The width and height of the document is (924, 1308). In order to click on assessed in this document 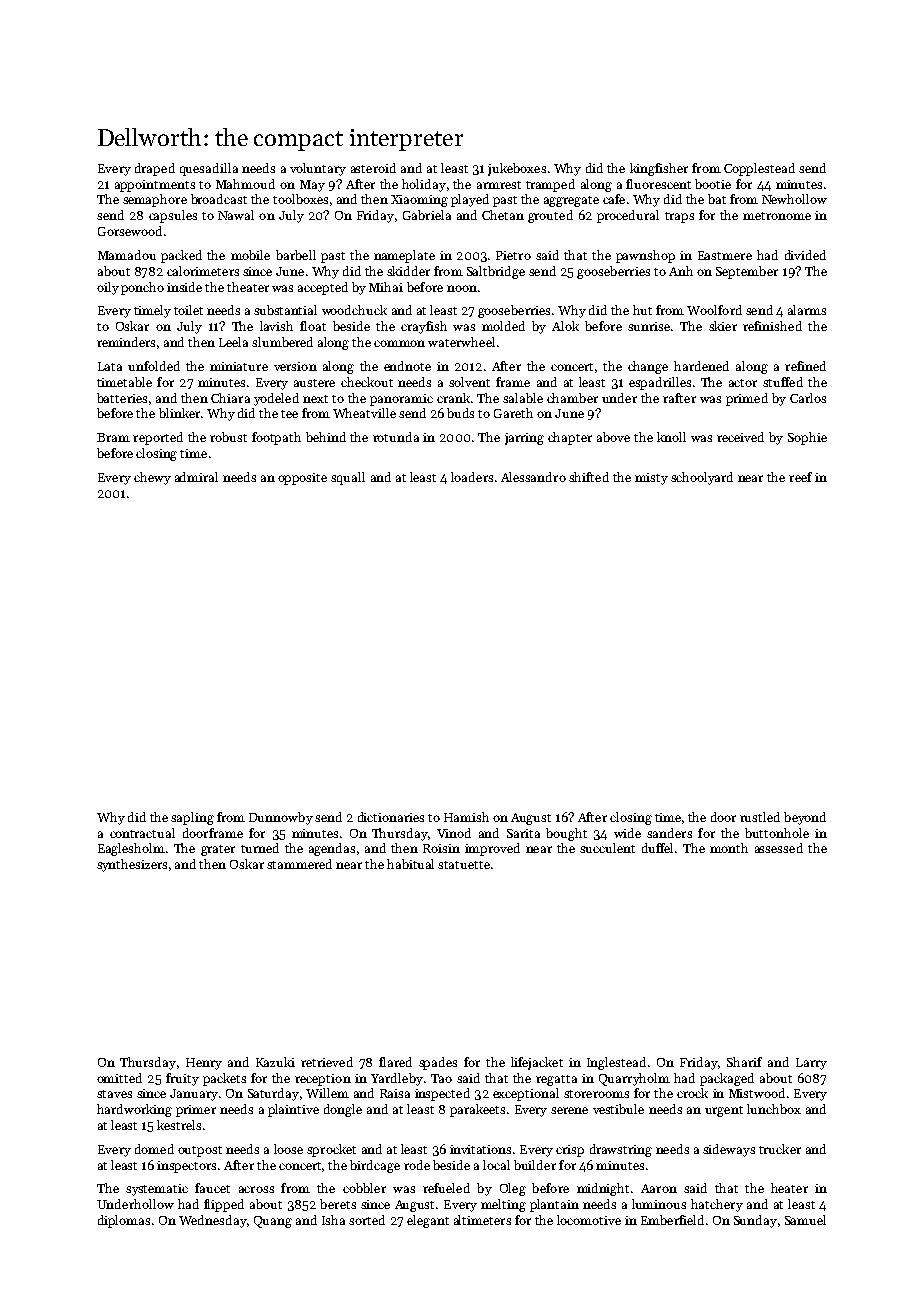, I will do `click(779, 848)`.
